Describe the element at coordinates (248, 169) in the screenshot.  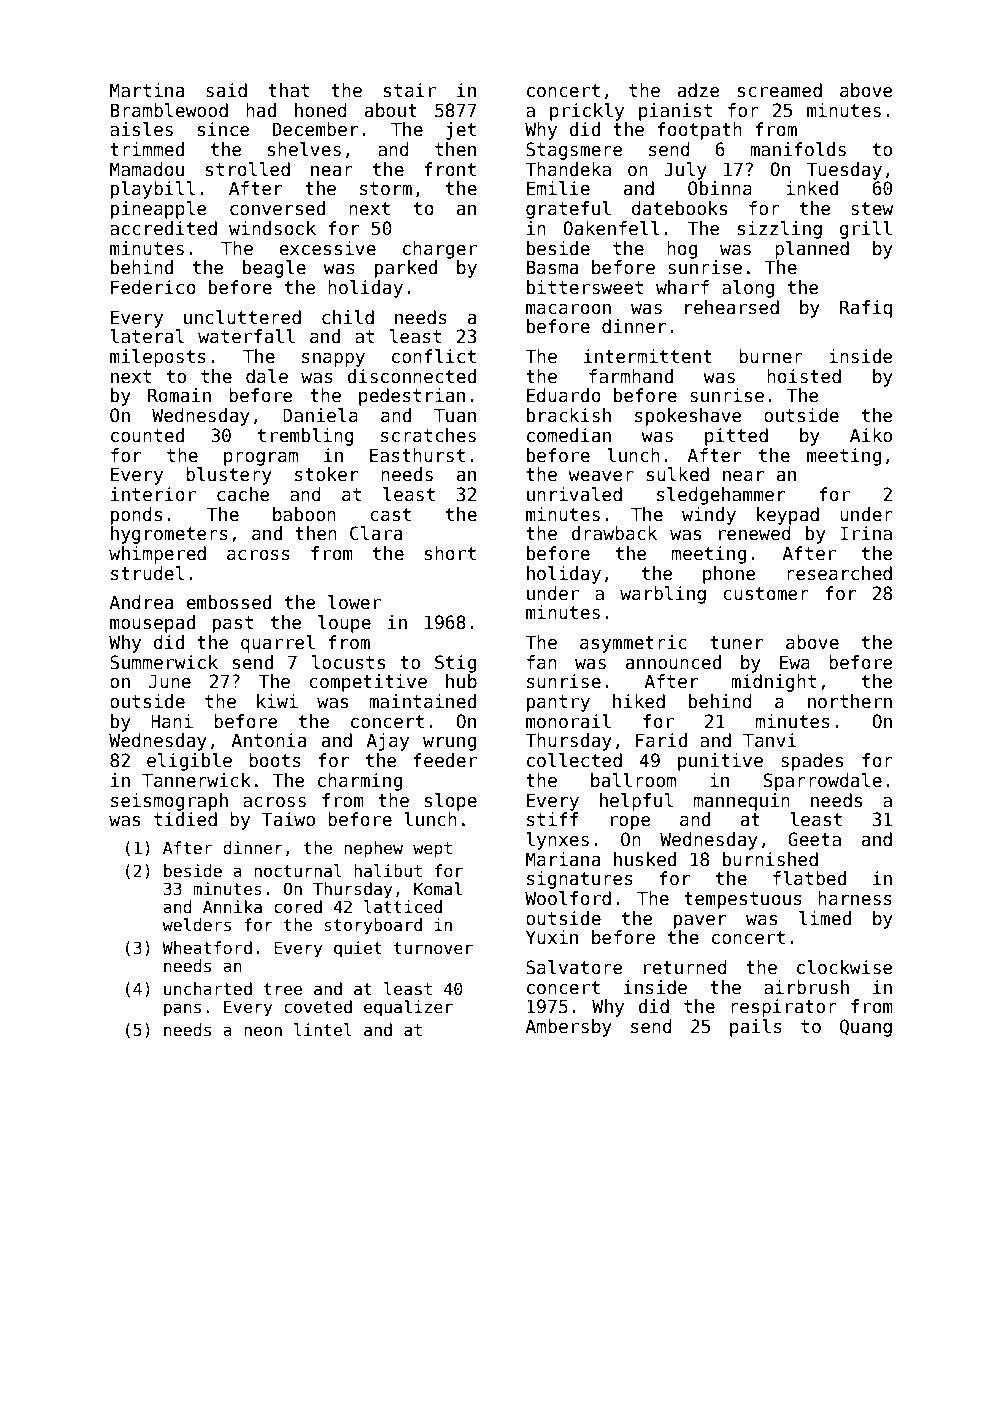
I see `strolled` at that location.
